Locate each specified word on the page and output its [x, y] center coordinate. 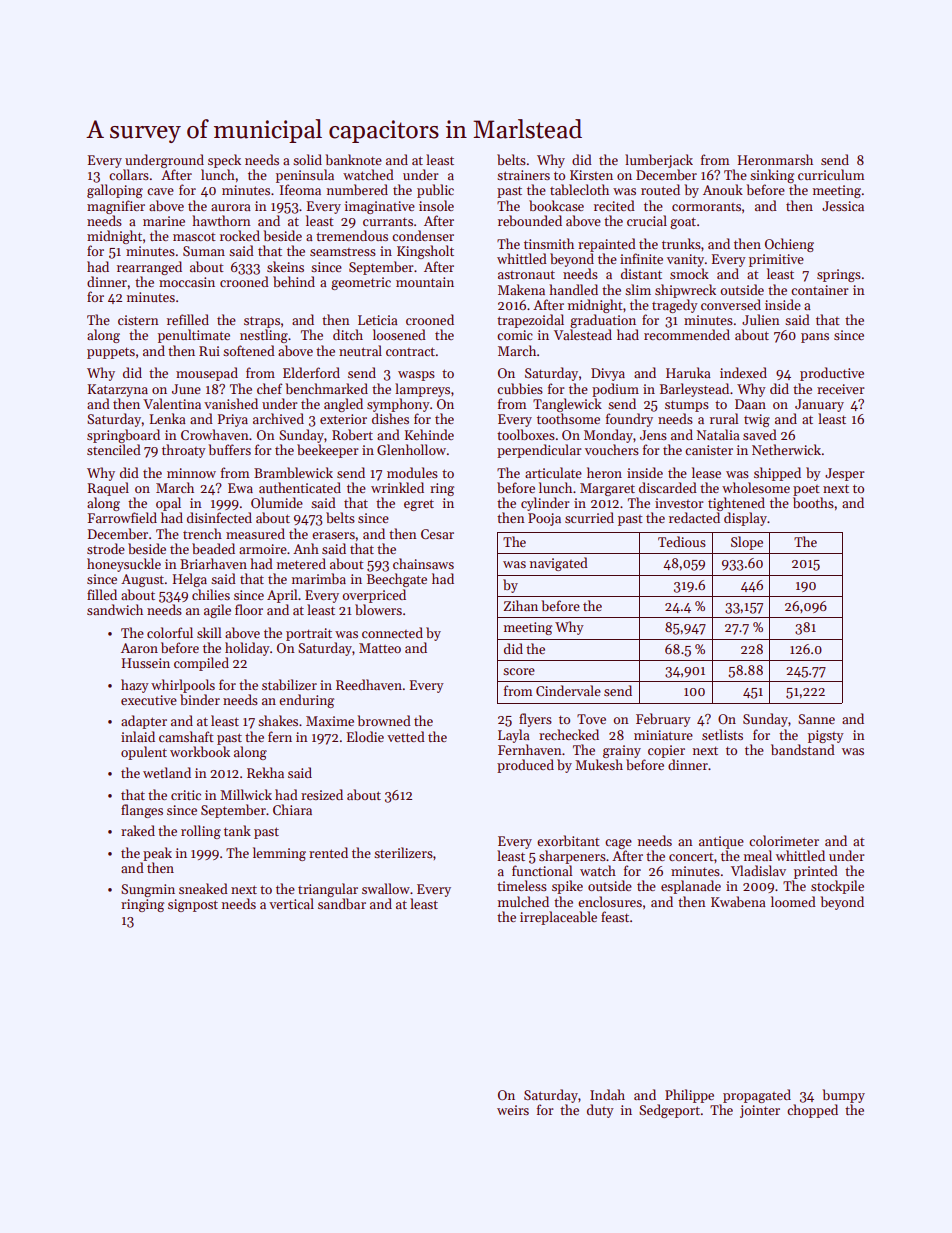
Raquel [108, 489]
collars [129, 174]
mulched [523, 901]
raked [138, 830]
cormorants [706, 207]
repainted [607, 245]
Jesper [845, 474]
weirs [513, 1110]
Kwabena [738, 901]
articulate [553, 472]
